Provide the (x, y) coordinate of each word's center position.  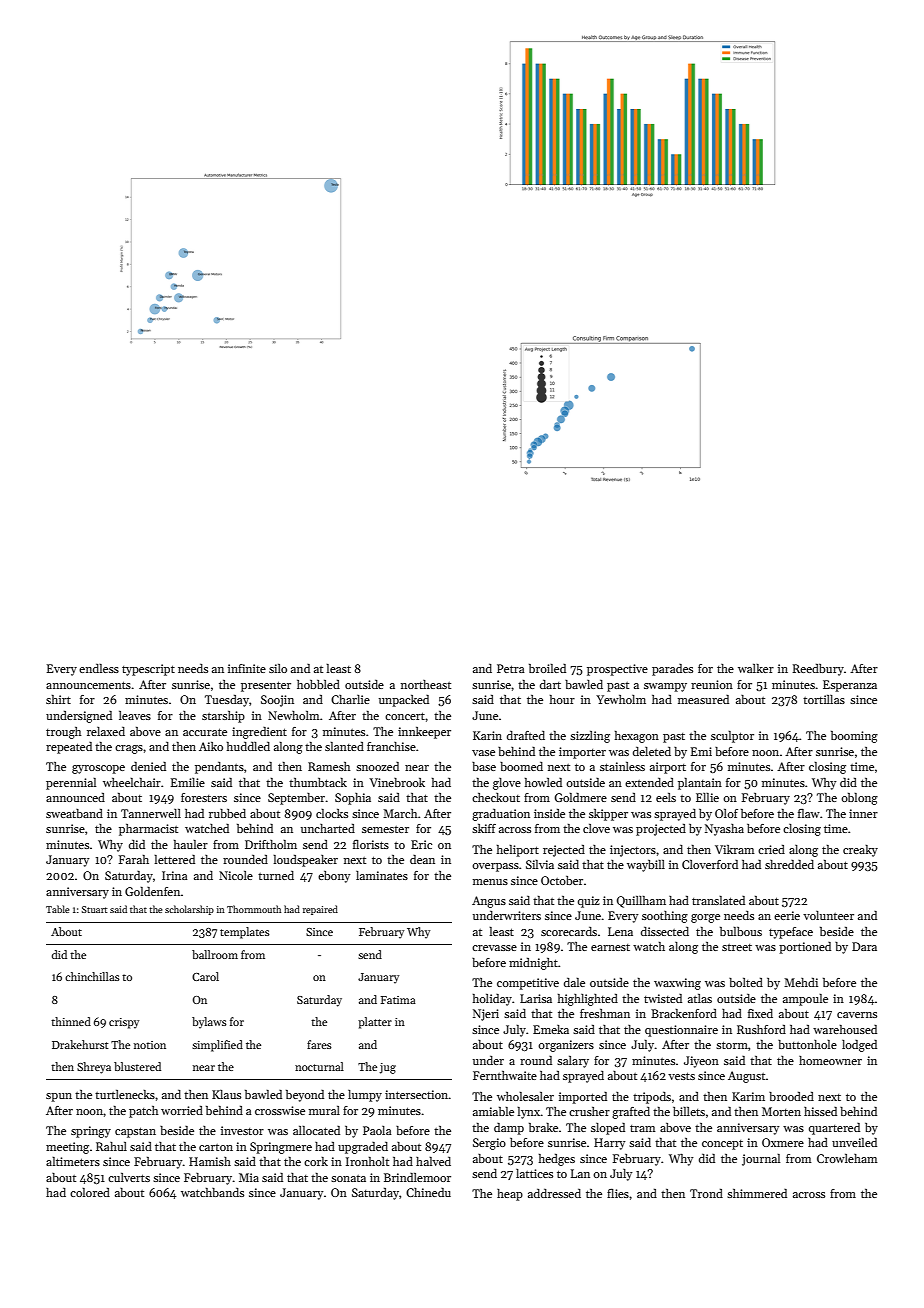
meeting (67, 1148)
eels (666, 797)
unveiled (854, 1142)
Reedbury (818, 670)
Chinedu (428, 1192)
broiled (547, 668)
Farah (134, 859)
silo (278, 668)
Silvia (540, 864)
